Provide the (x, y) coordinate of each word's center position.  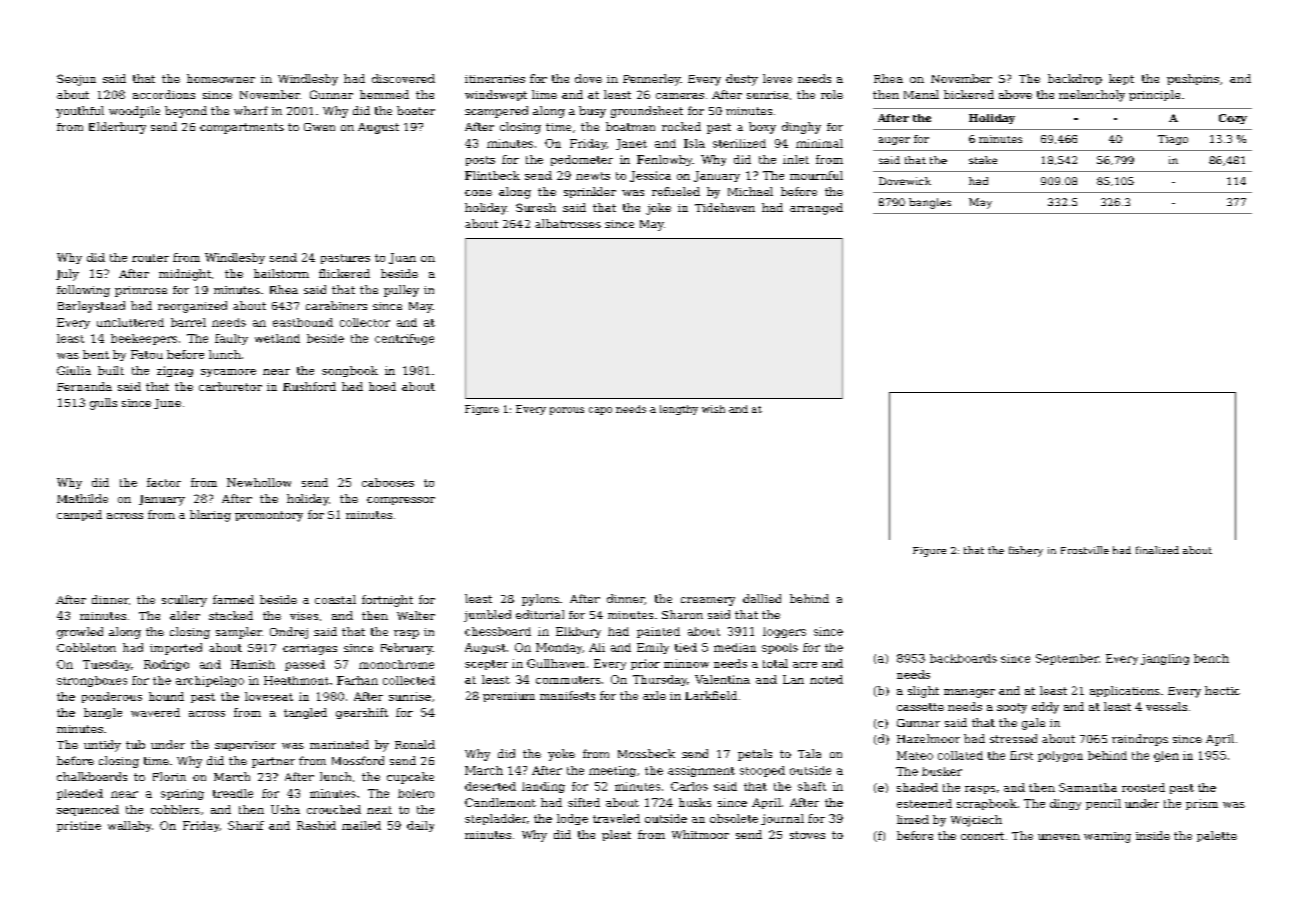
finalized (1157, 550)
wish (713, 409)
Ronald (415, 744)
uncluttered (130, 322)
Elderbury (117, 128)
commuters (568, 680)
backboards (963, 658)
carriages (310, 649)
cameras (680, 96)
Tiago (1173, 140)
